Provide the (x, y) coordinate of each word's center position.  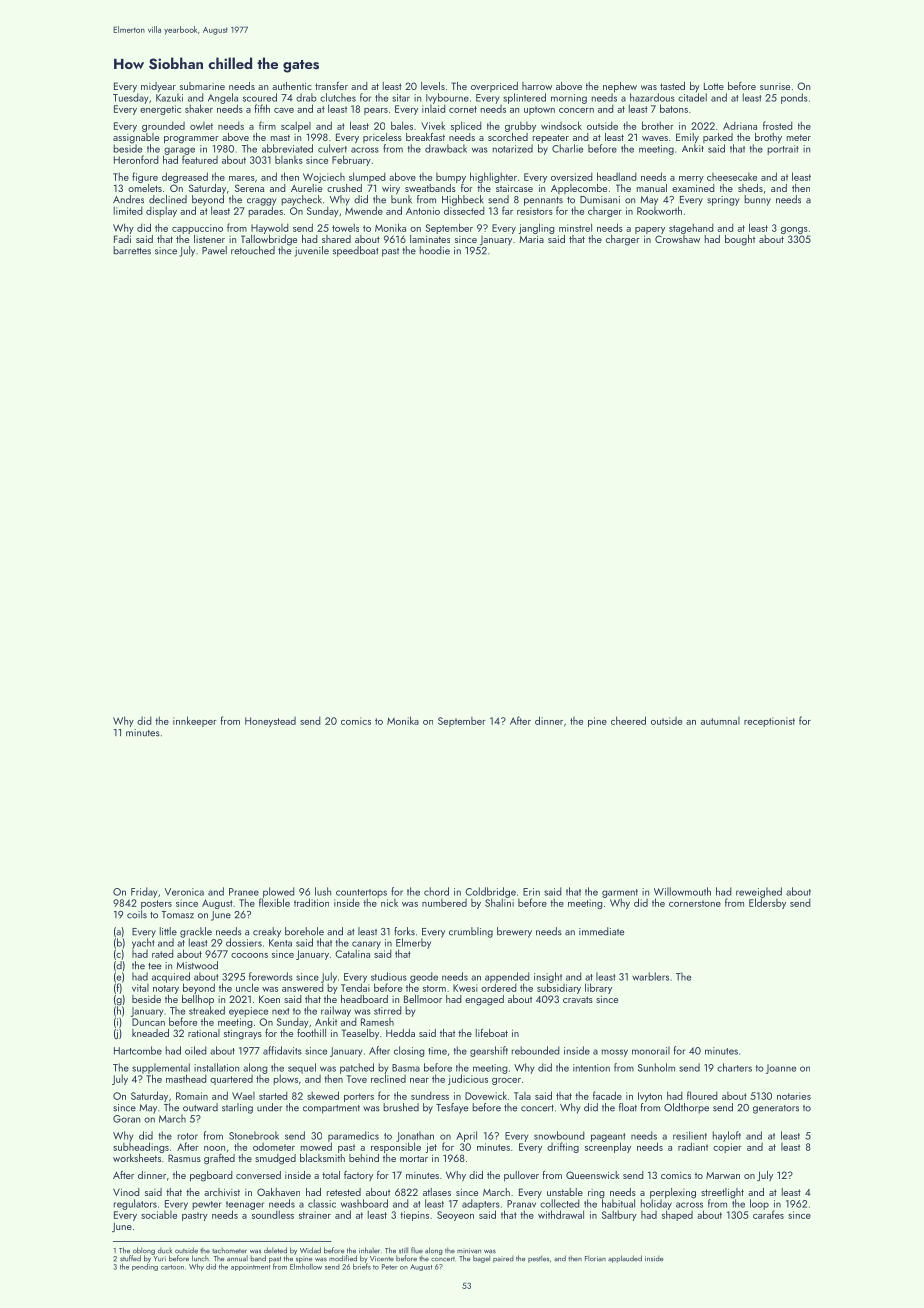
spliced (466, 126)
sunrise (775, 86)
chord (436, 891)
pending (145, 1267)
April (466, 1136)
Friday (144, 892)
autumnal (720, 721)
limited (128, 210)
